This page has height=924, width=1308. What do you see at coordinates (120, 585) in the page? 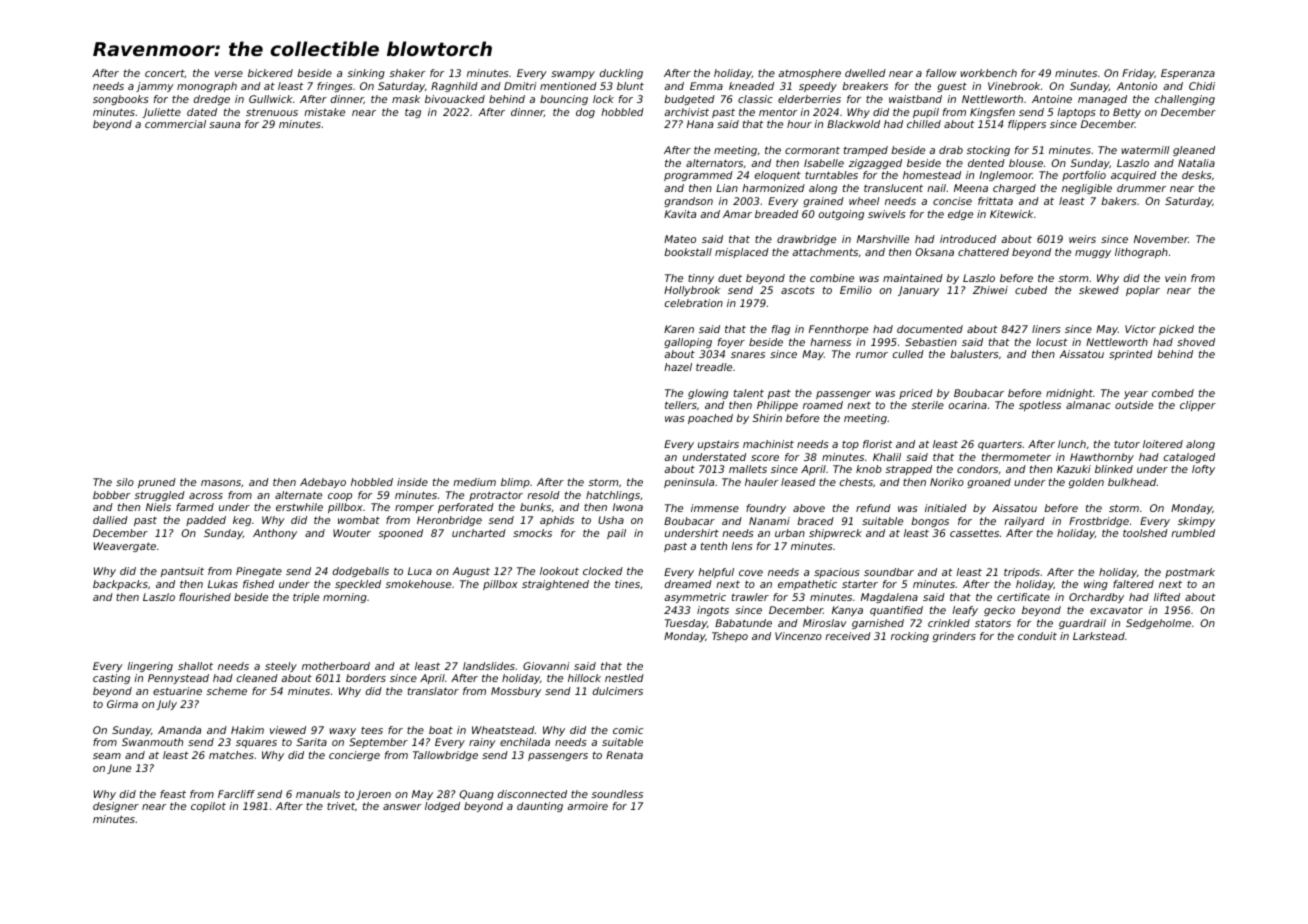
I see `backpacks` at bounding box center [120, 585].
